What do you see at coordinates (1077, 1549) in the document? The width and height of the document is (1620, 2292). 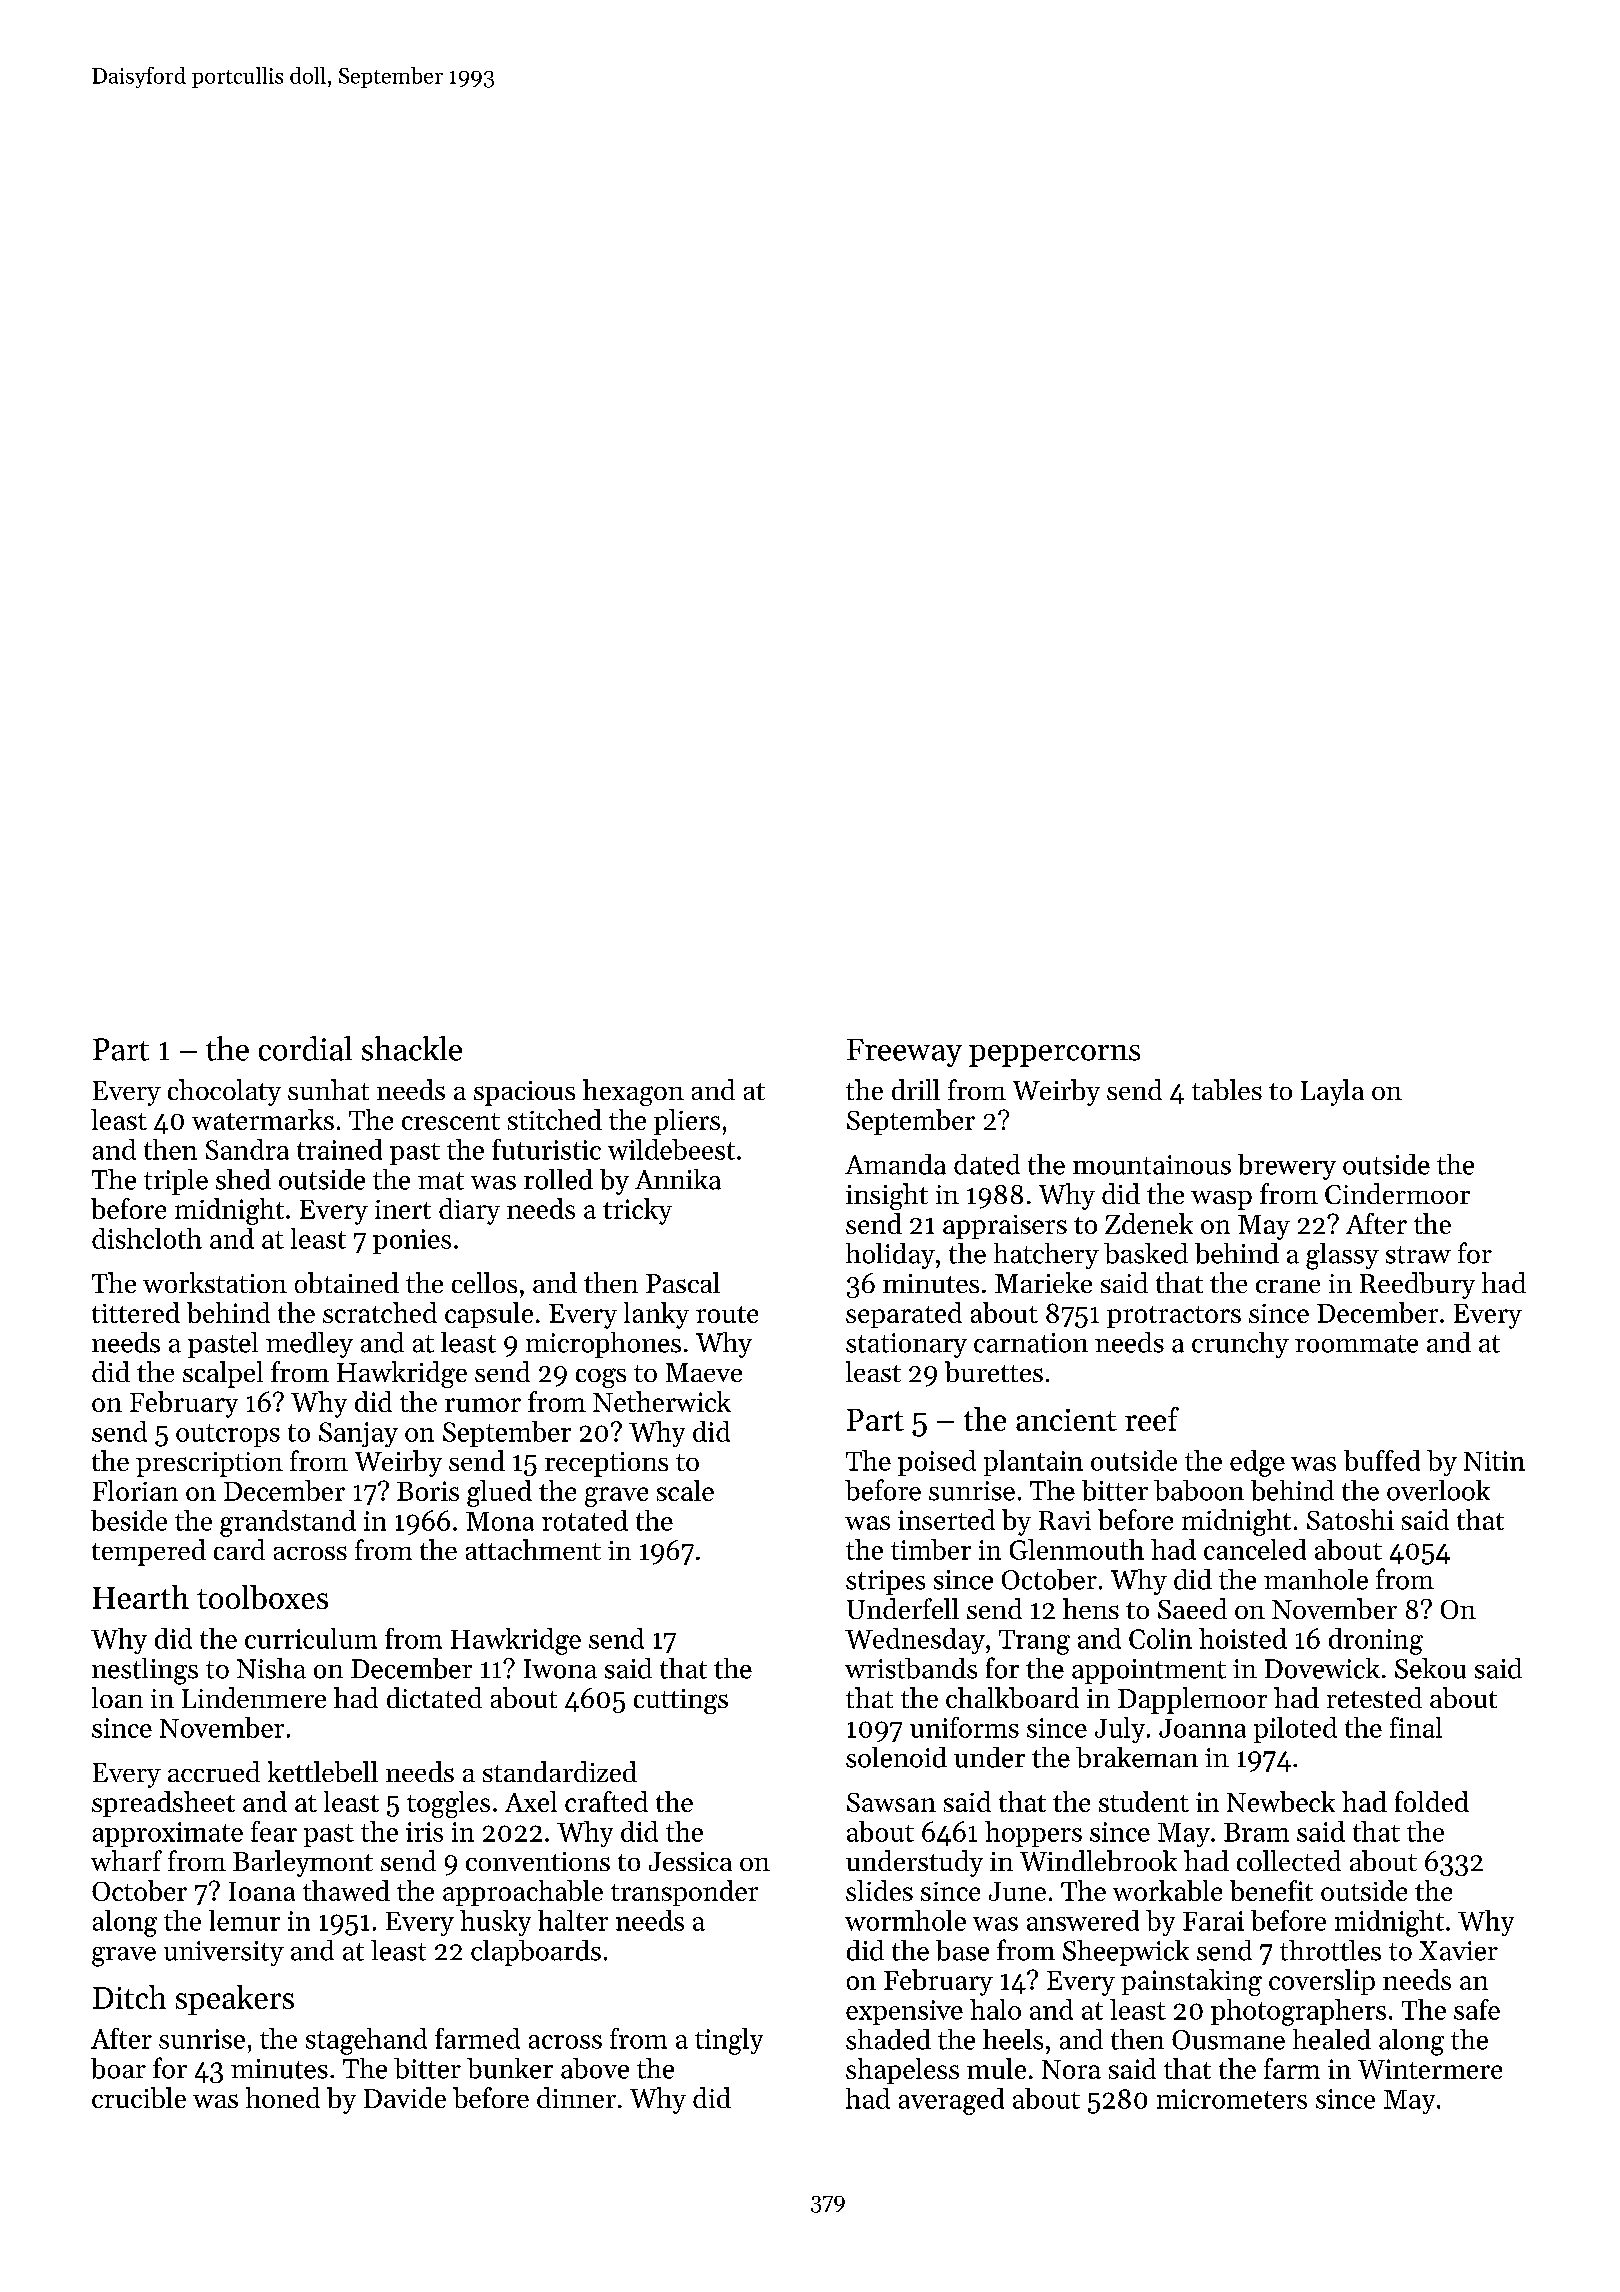 I see `Glenmouth` at bounding box center [1077, 1549].
